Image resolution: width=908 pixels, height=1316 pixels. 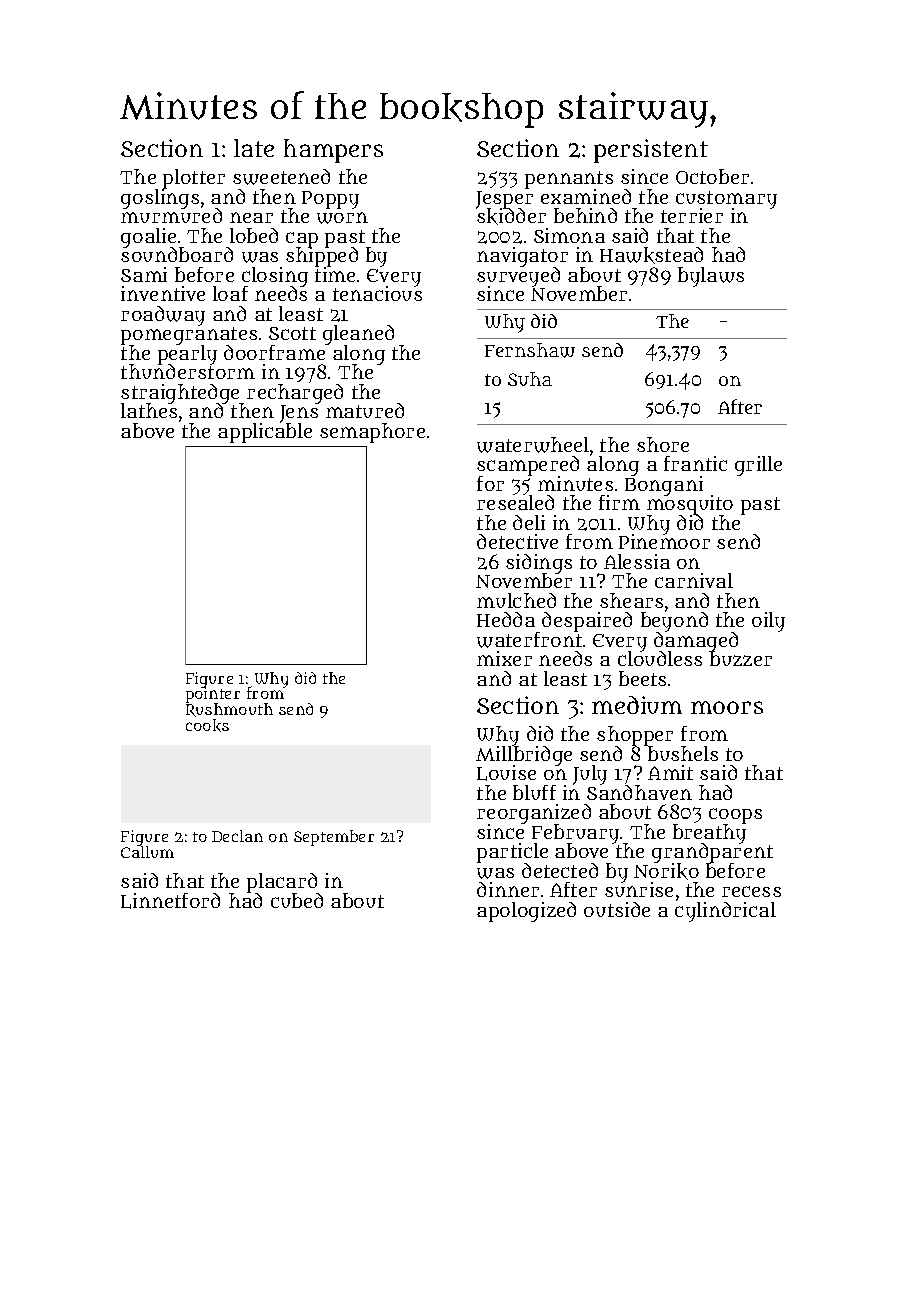 What do you see at coordinates (515, 502) in the screenshot?
I see `resealed` at bounding box center [515, 502].
